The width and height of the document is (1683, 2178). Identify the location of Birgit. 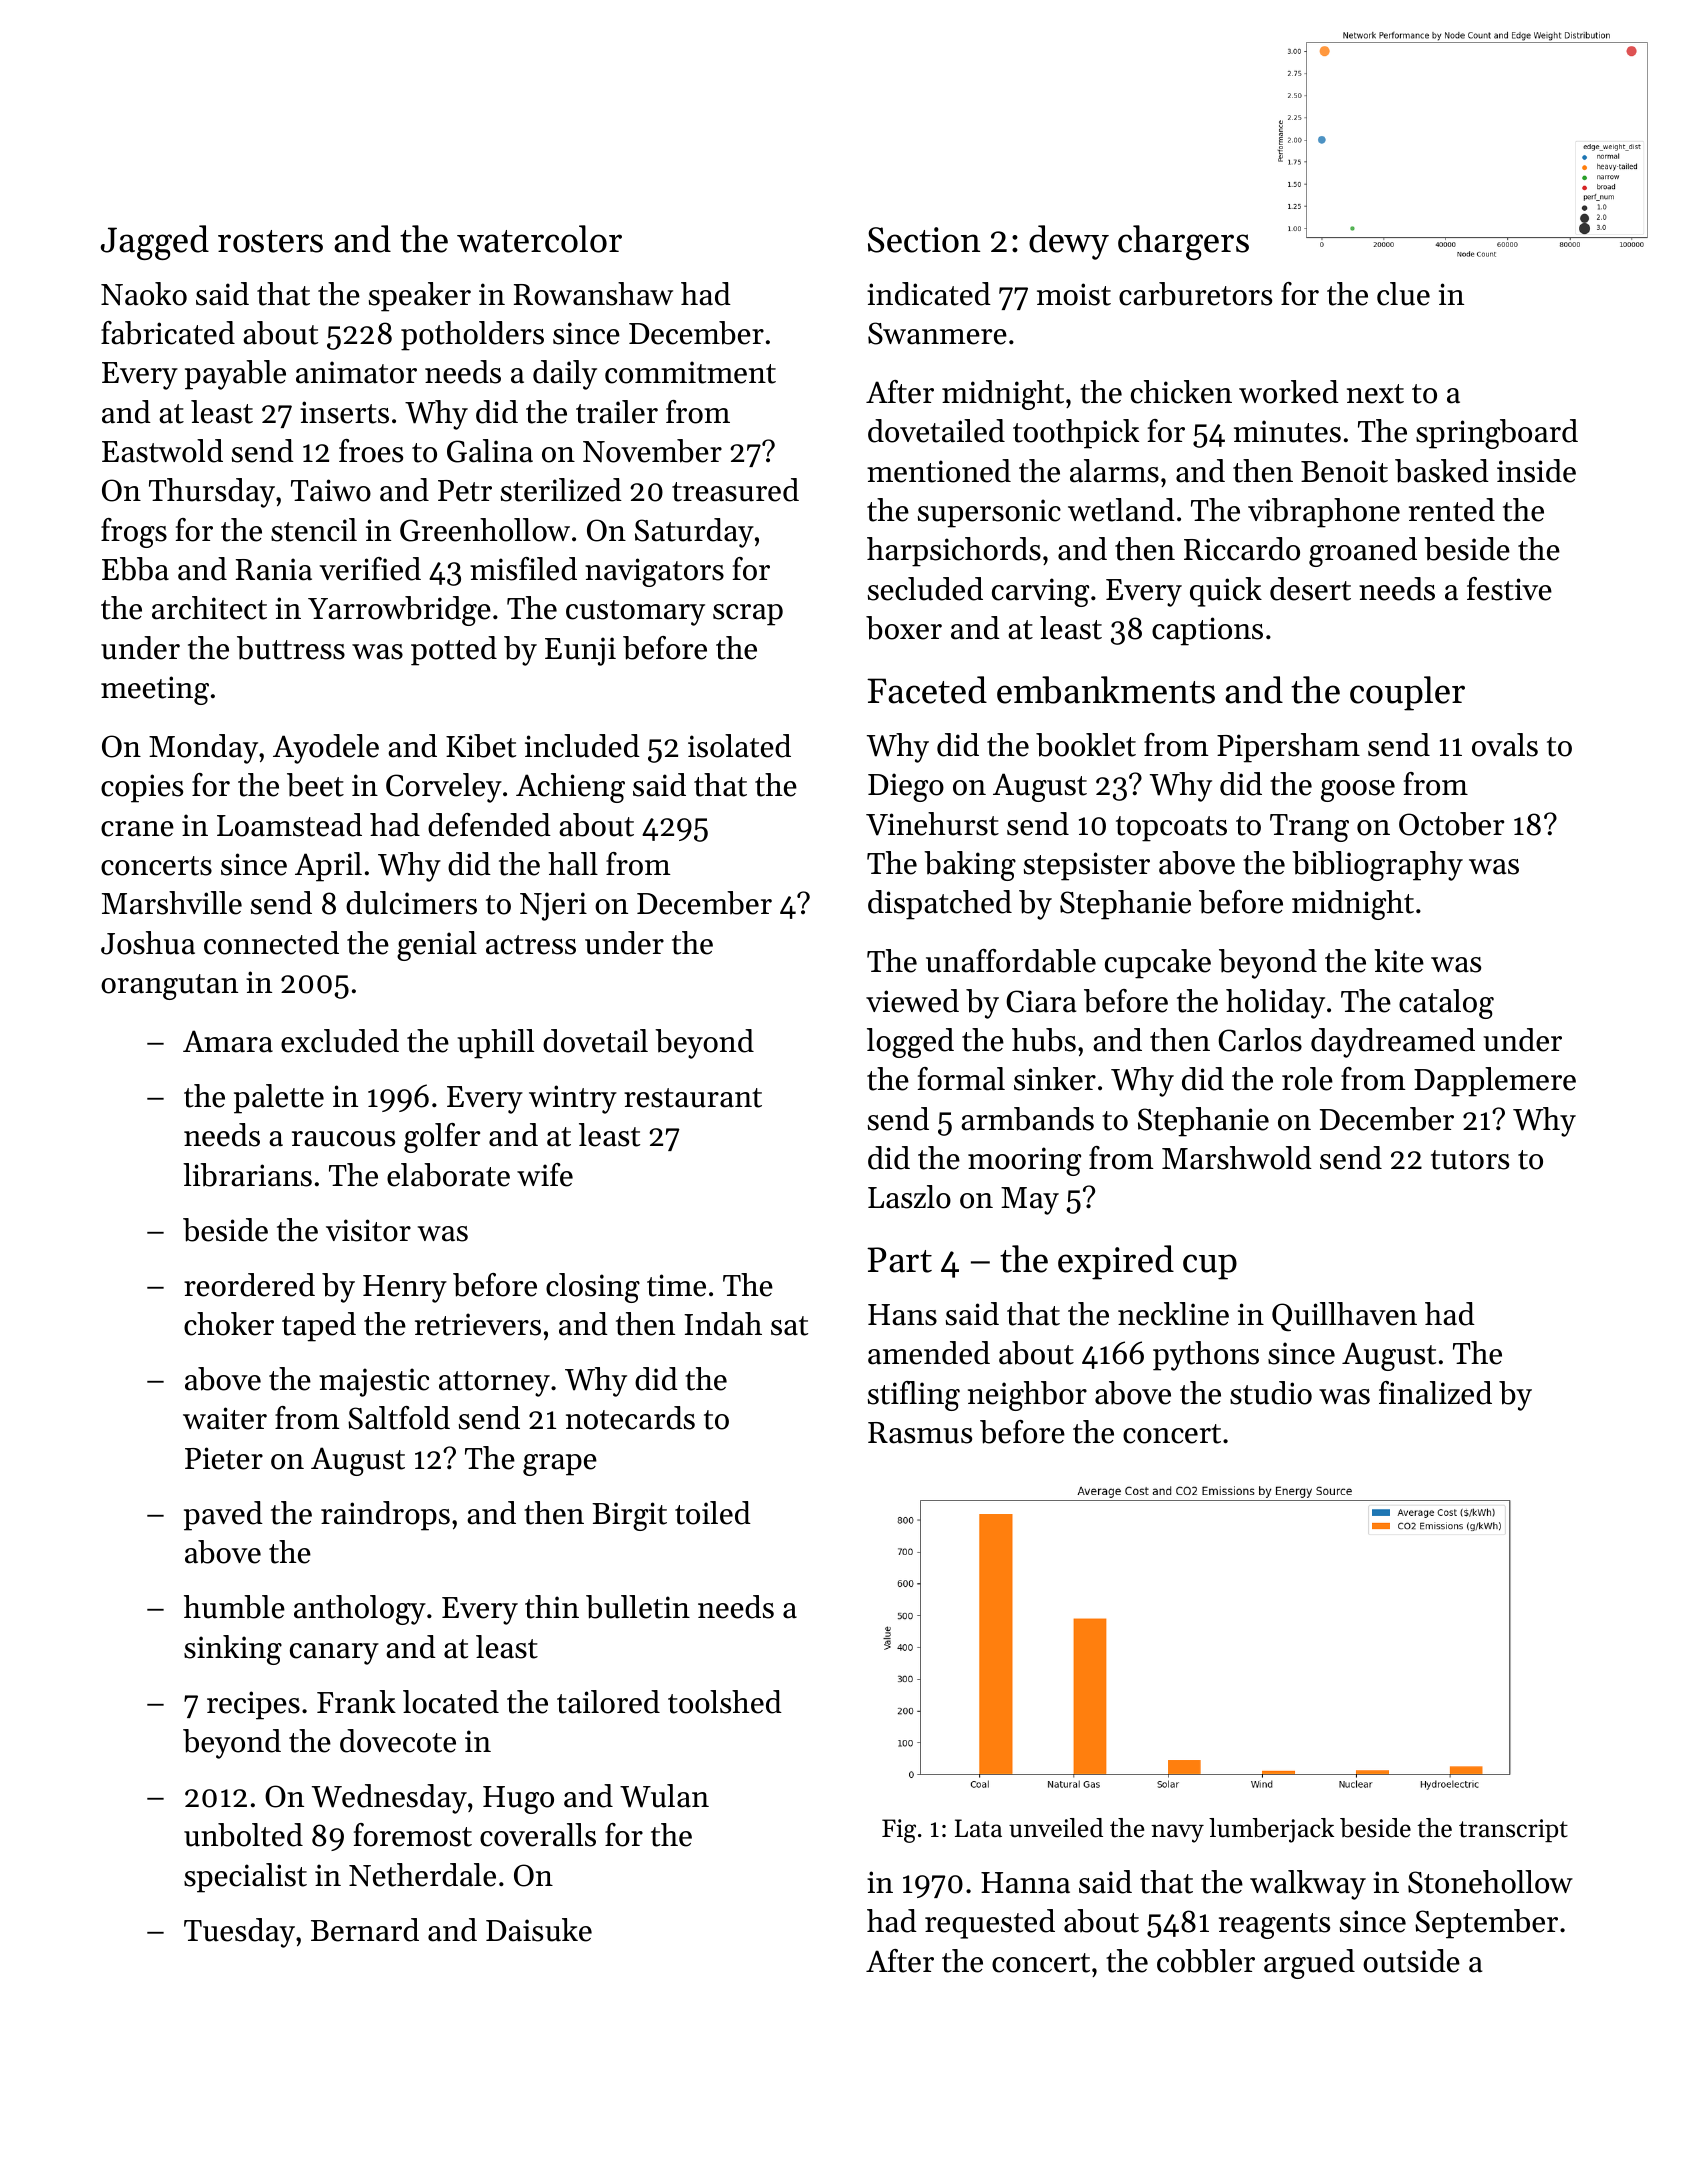
(629, 1516).
